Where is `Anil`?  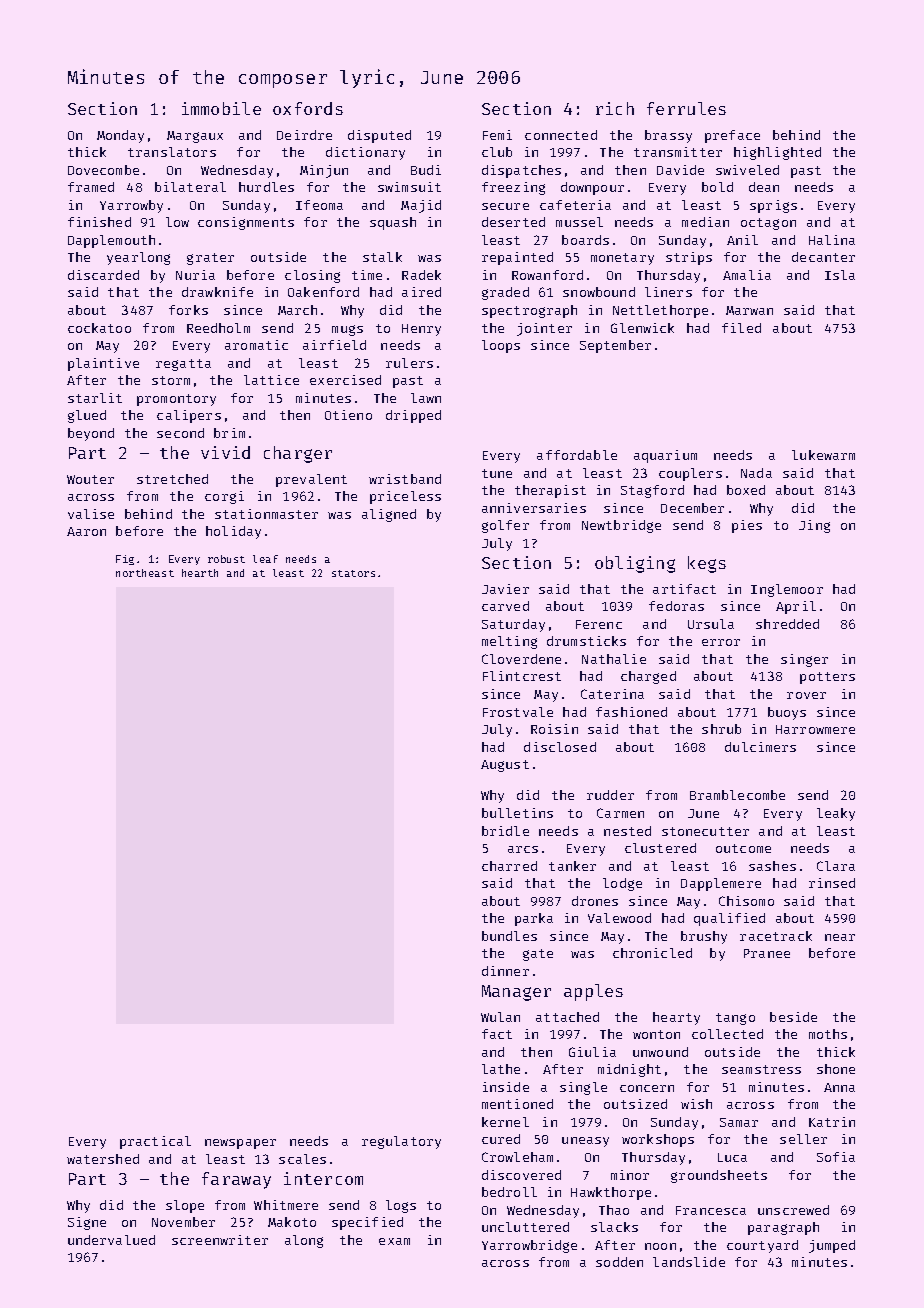
Anil is located at coordinates (742, 240).
